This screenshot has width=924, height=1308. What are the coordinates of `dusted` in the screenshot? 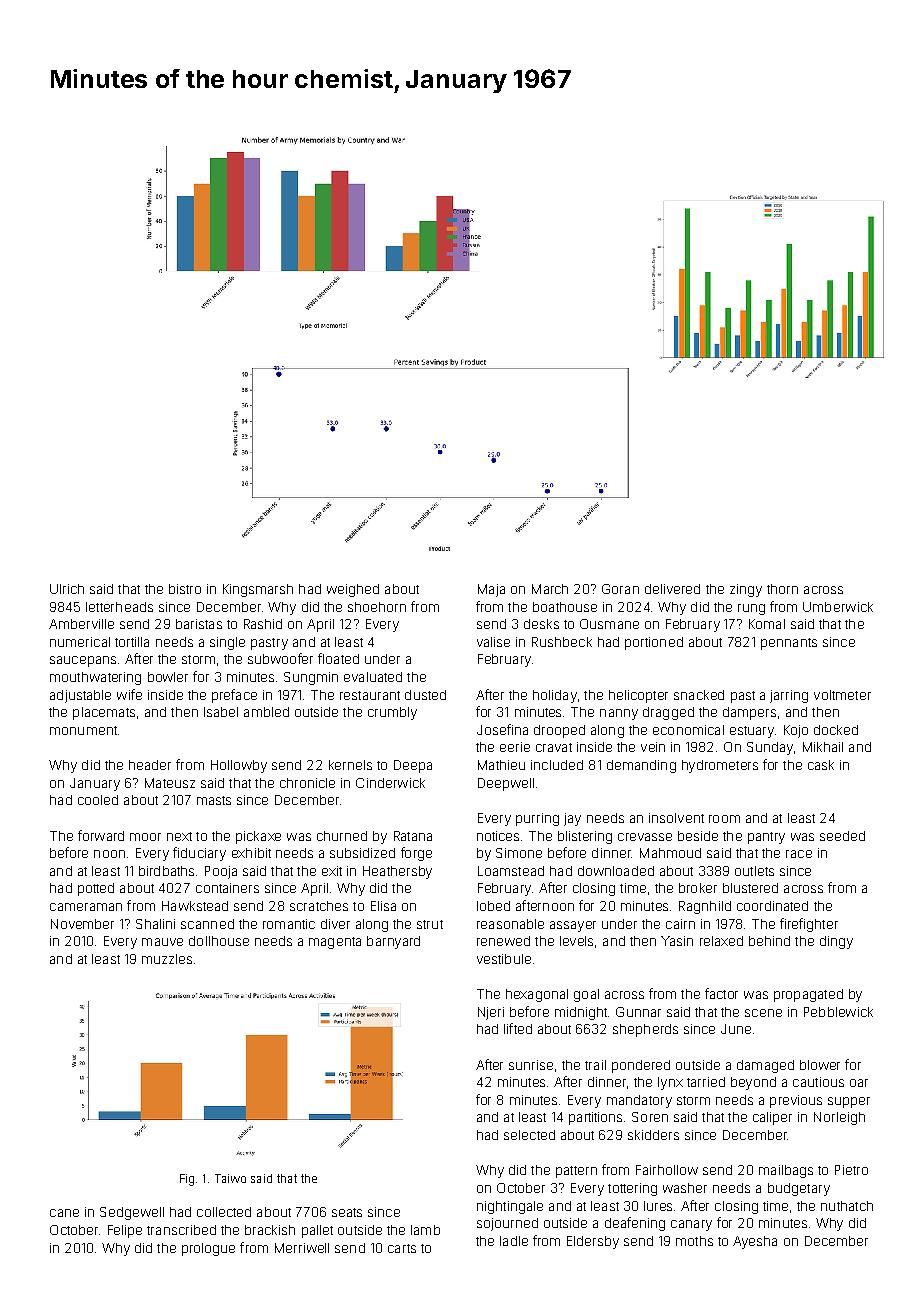 It's located at (425, 695).
